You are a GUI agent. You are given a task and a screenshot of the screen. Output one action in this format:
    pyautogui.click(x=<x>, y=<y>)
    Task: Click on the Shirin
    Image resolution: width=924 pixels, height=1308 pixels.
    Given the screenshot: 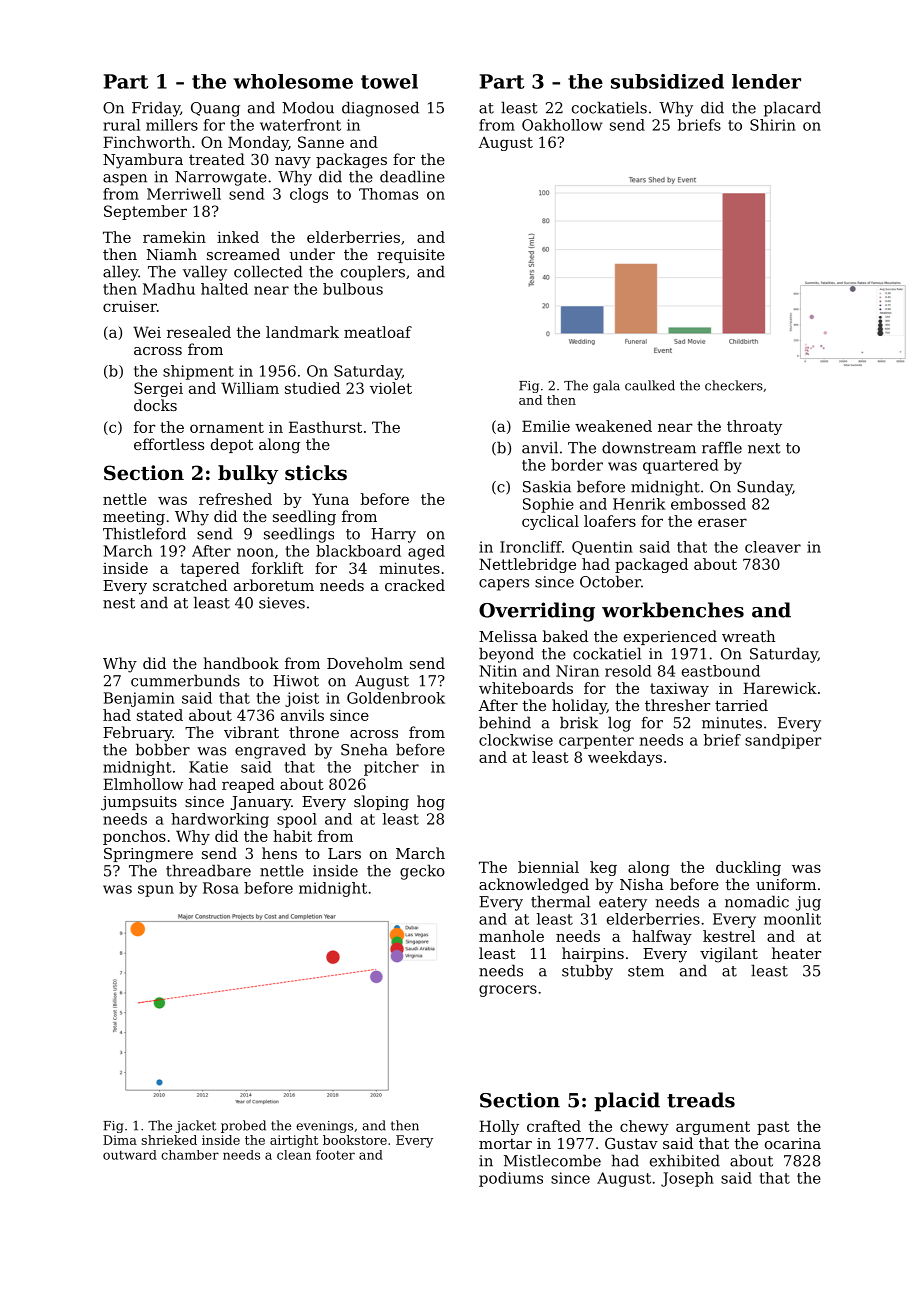 What is the action you would take?
    pyautogui.click(x=773, y=125)
